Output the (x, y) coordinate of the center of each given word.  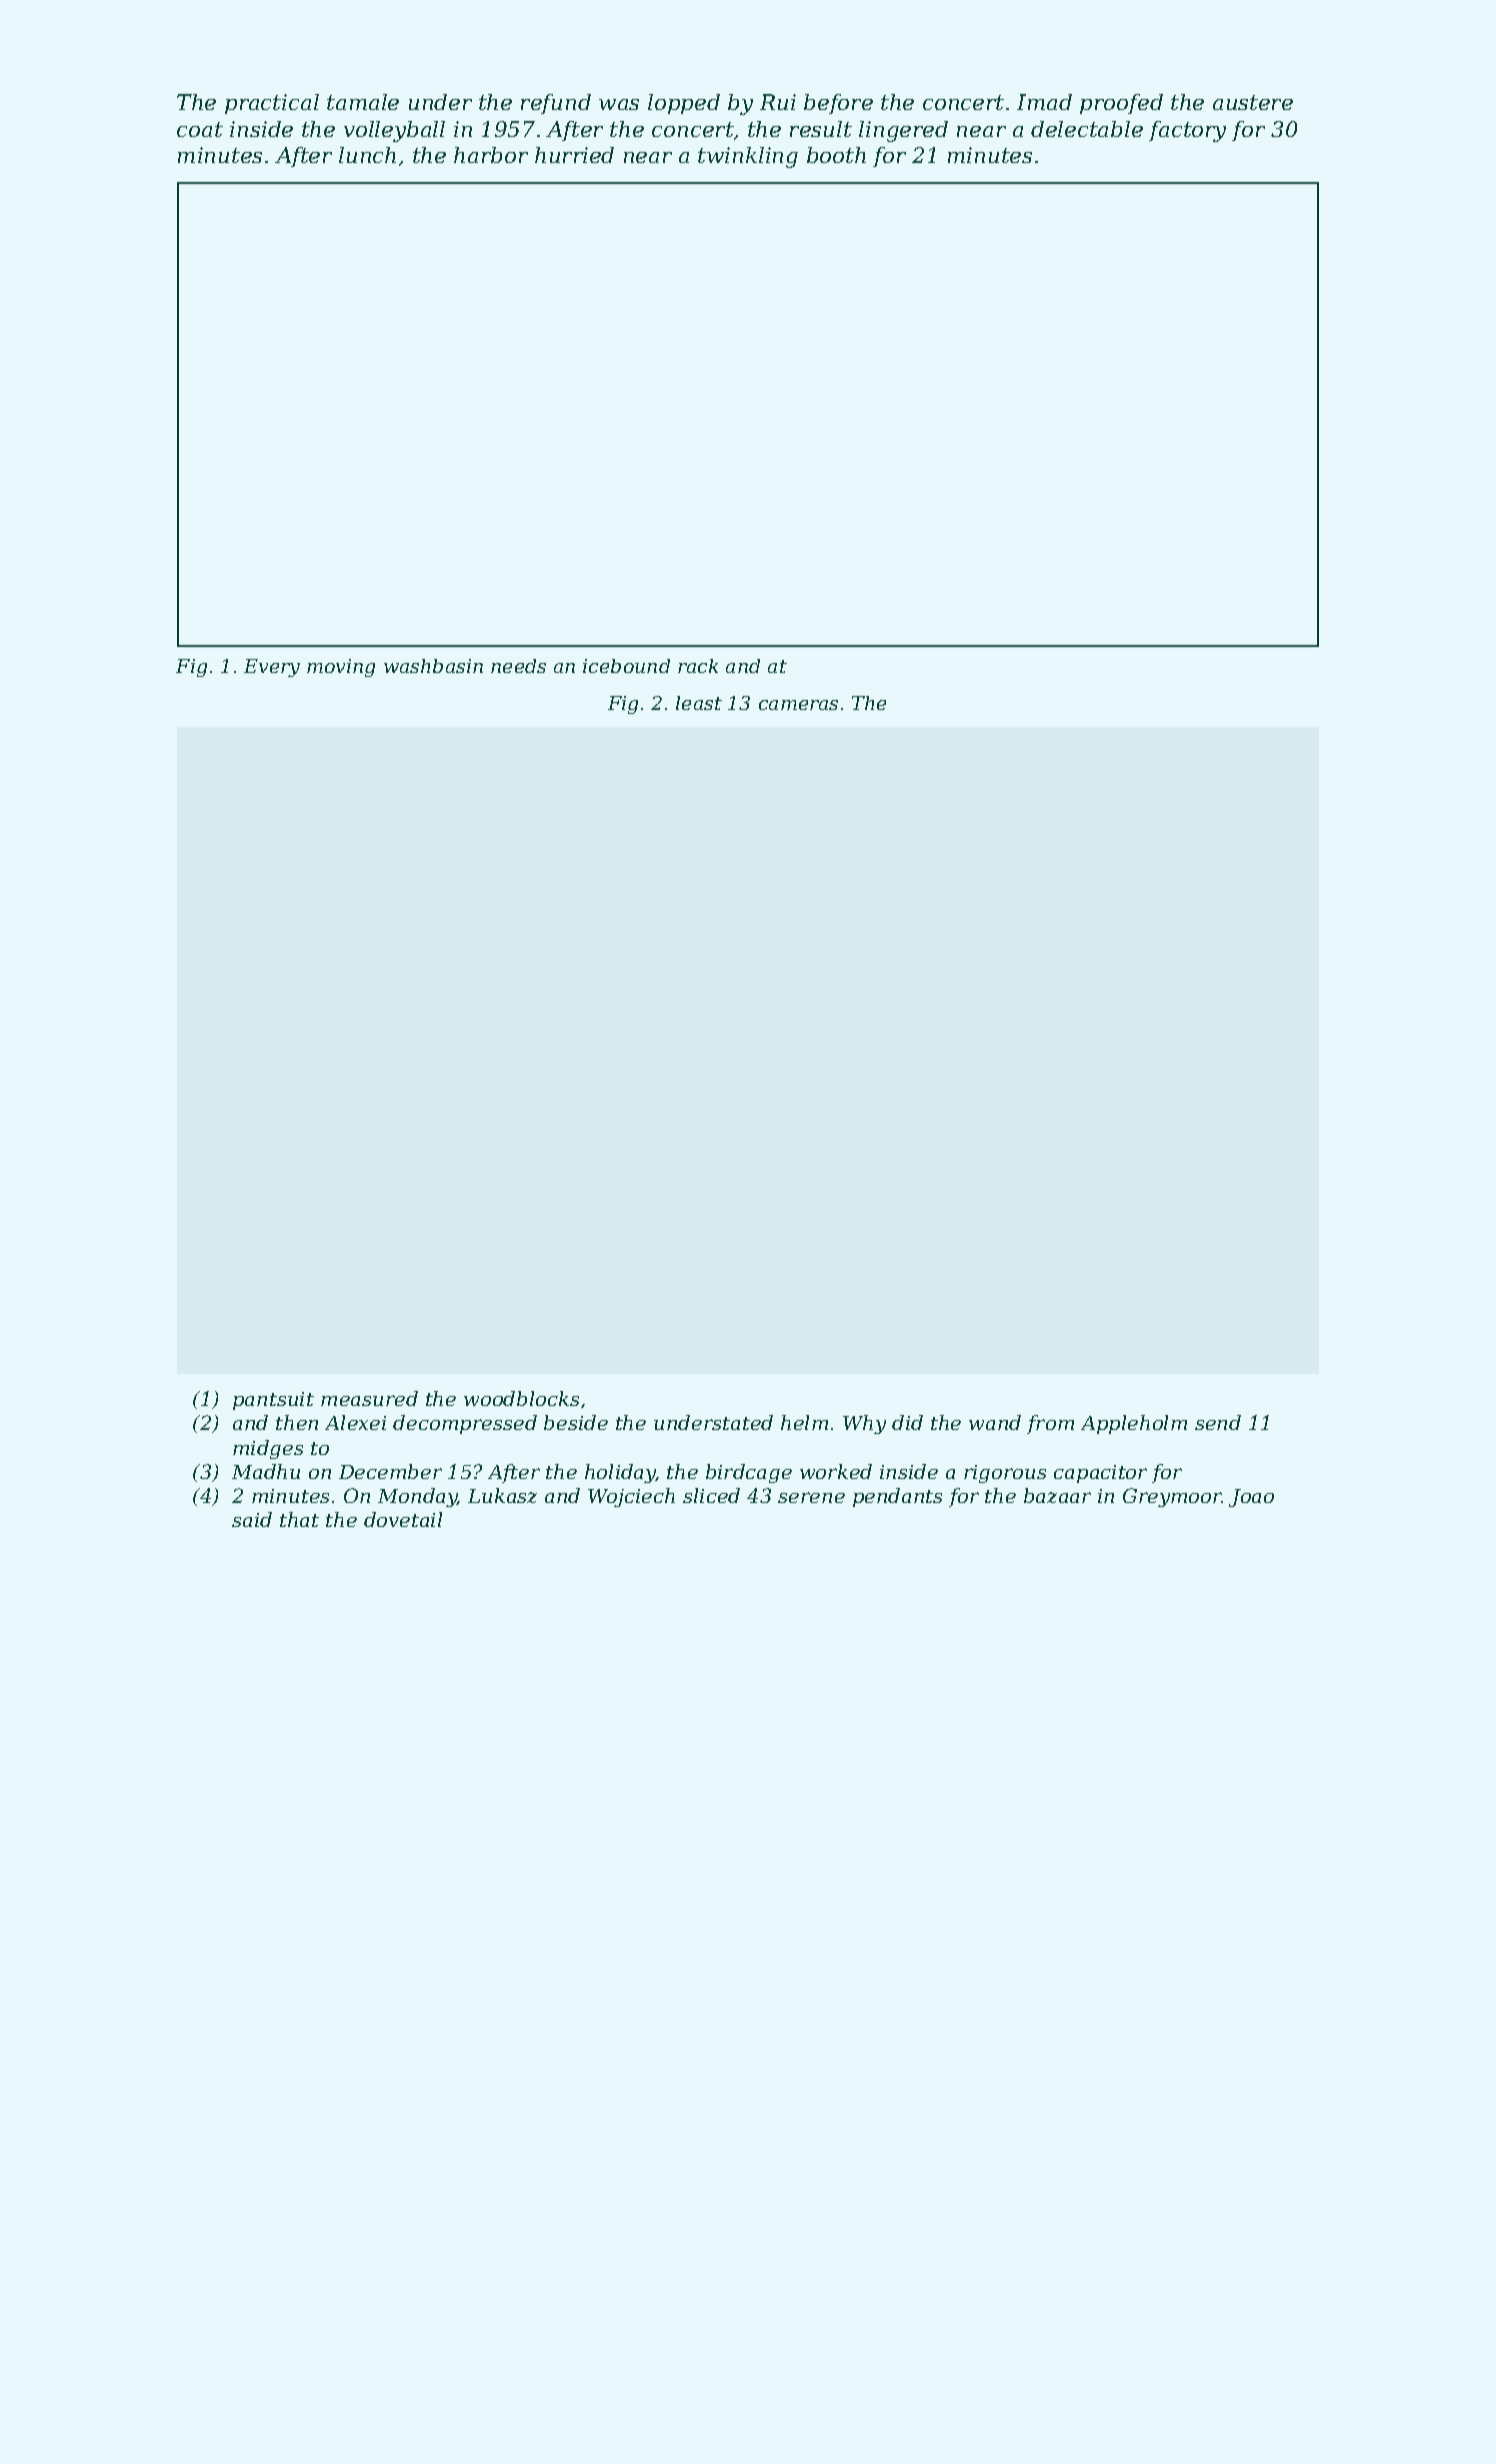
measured (369, 1398)
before (838, 104)
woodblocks (521, 1398)
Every (272, 668)
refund (556, 104)
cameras (798, 705)
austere (1253, 102)
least (699, 703)
